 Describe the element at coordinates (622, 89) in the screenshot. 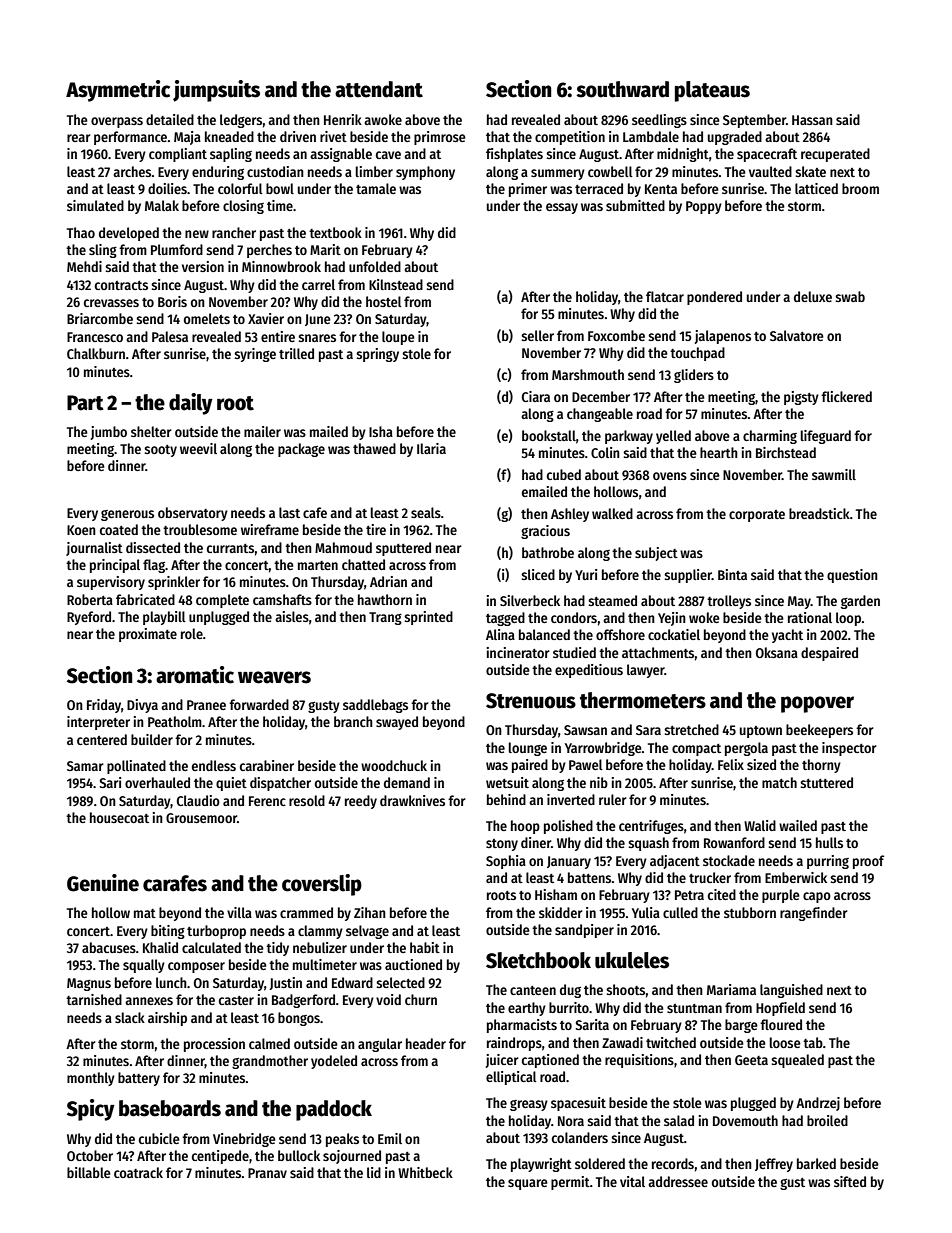

I see `southward` at that location.
